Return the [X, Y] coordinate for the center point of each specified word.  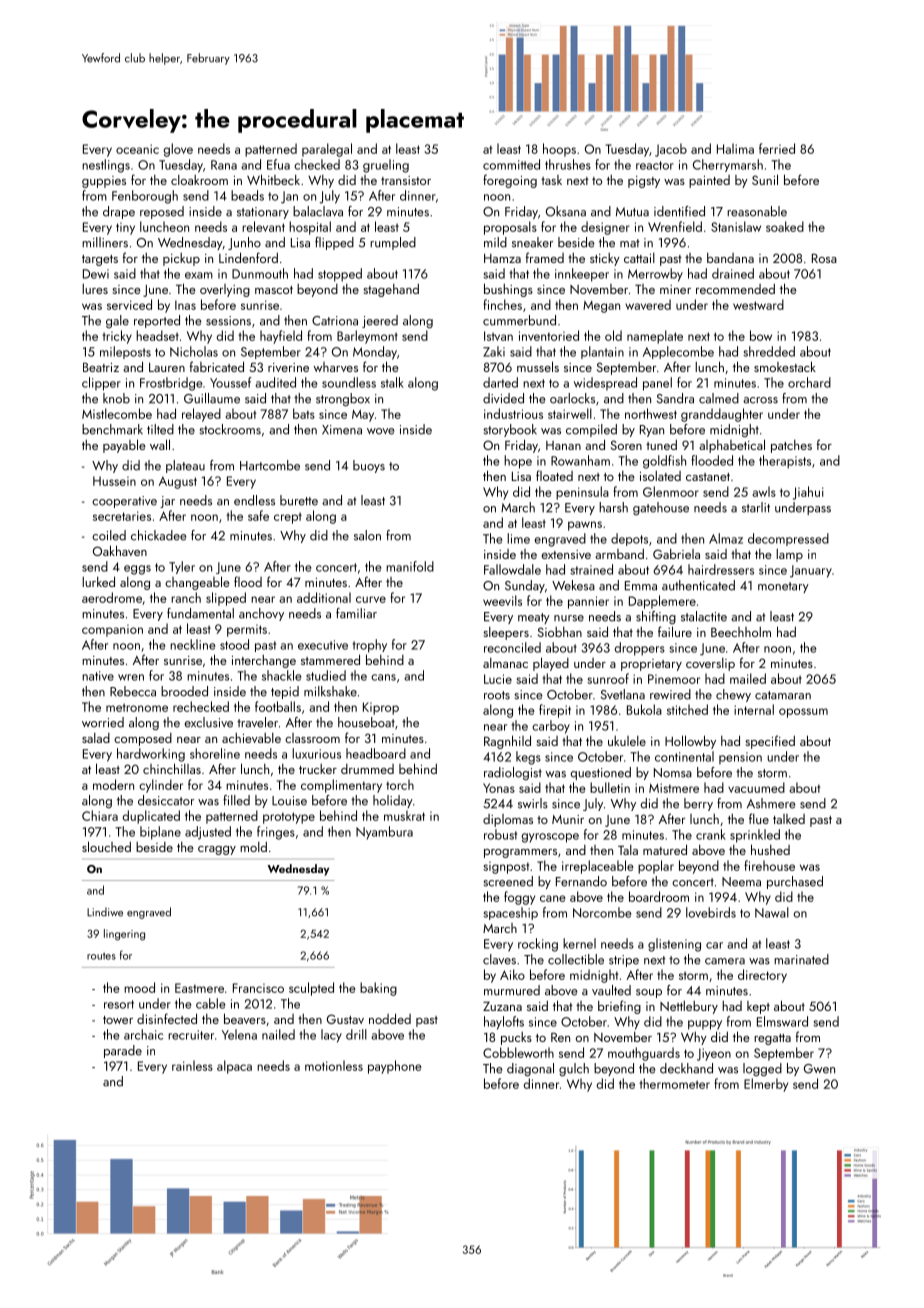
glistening [674, 945]
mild [495, 242]
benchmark [112, 429]
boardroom [659, 896]
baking [378, 989]
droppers [639, 649]
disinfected [167, 1018]
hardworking [151, 755]
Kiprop [381, 708]
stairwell [570, 413]
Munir [568, 819]
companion [112, 630]
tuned [661, 444]
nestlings [106, 166]
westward [758, 304]
